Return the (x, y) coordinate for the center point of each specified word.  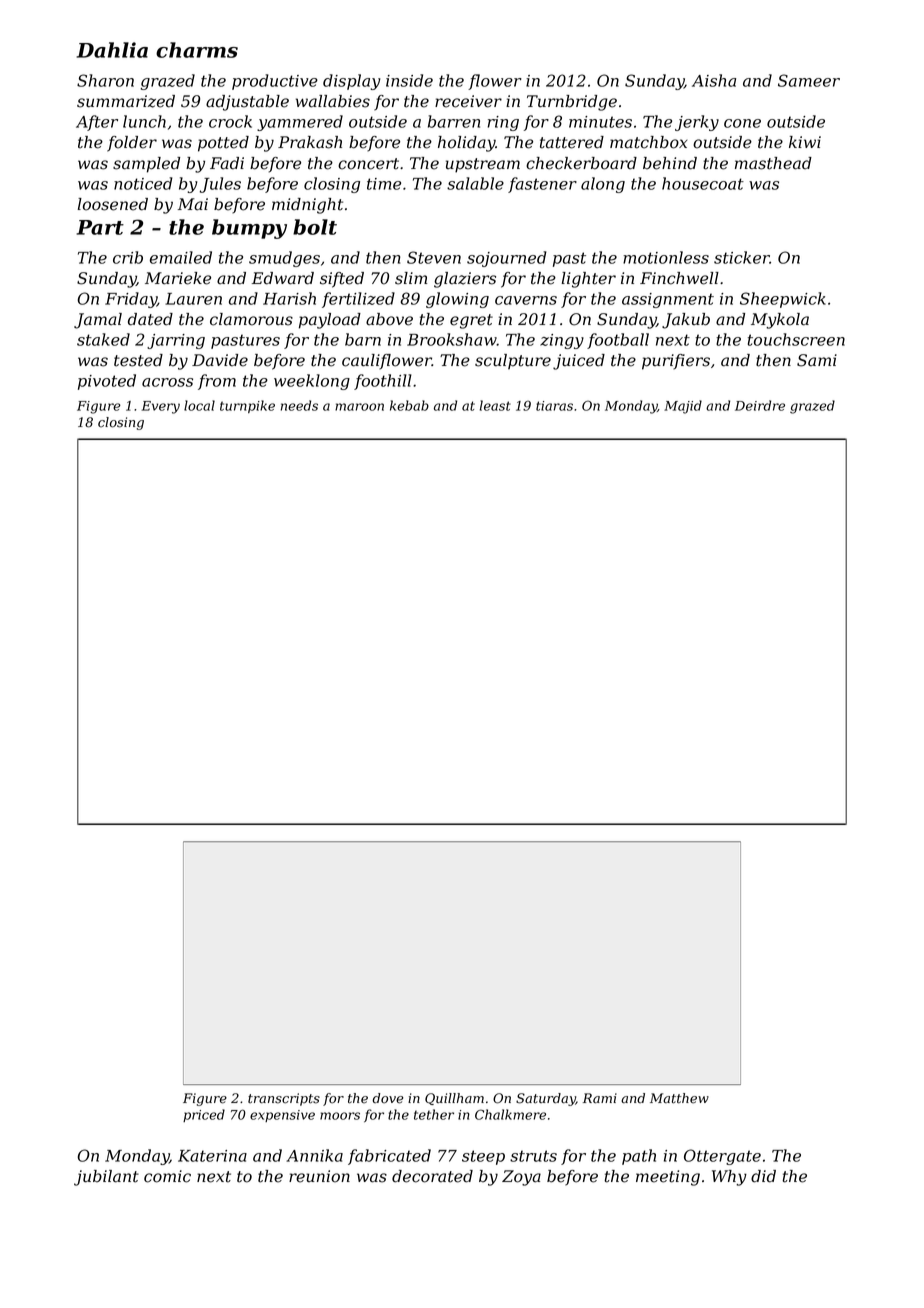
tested (138, 360)
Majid (683, 407)
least (495, 405)
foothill (383, 382)
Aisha (714, 80)
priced (204, 1115)
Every (160, 407)
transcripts (284, 1099)
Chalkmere (510, 1114)
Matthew (679, 1098)
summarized (126, 101)
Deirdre (760, 405)
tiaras (554, 406)
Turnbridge (572, 103)
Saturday (546, 1099)
